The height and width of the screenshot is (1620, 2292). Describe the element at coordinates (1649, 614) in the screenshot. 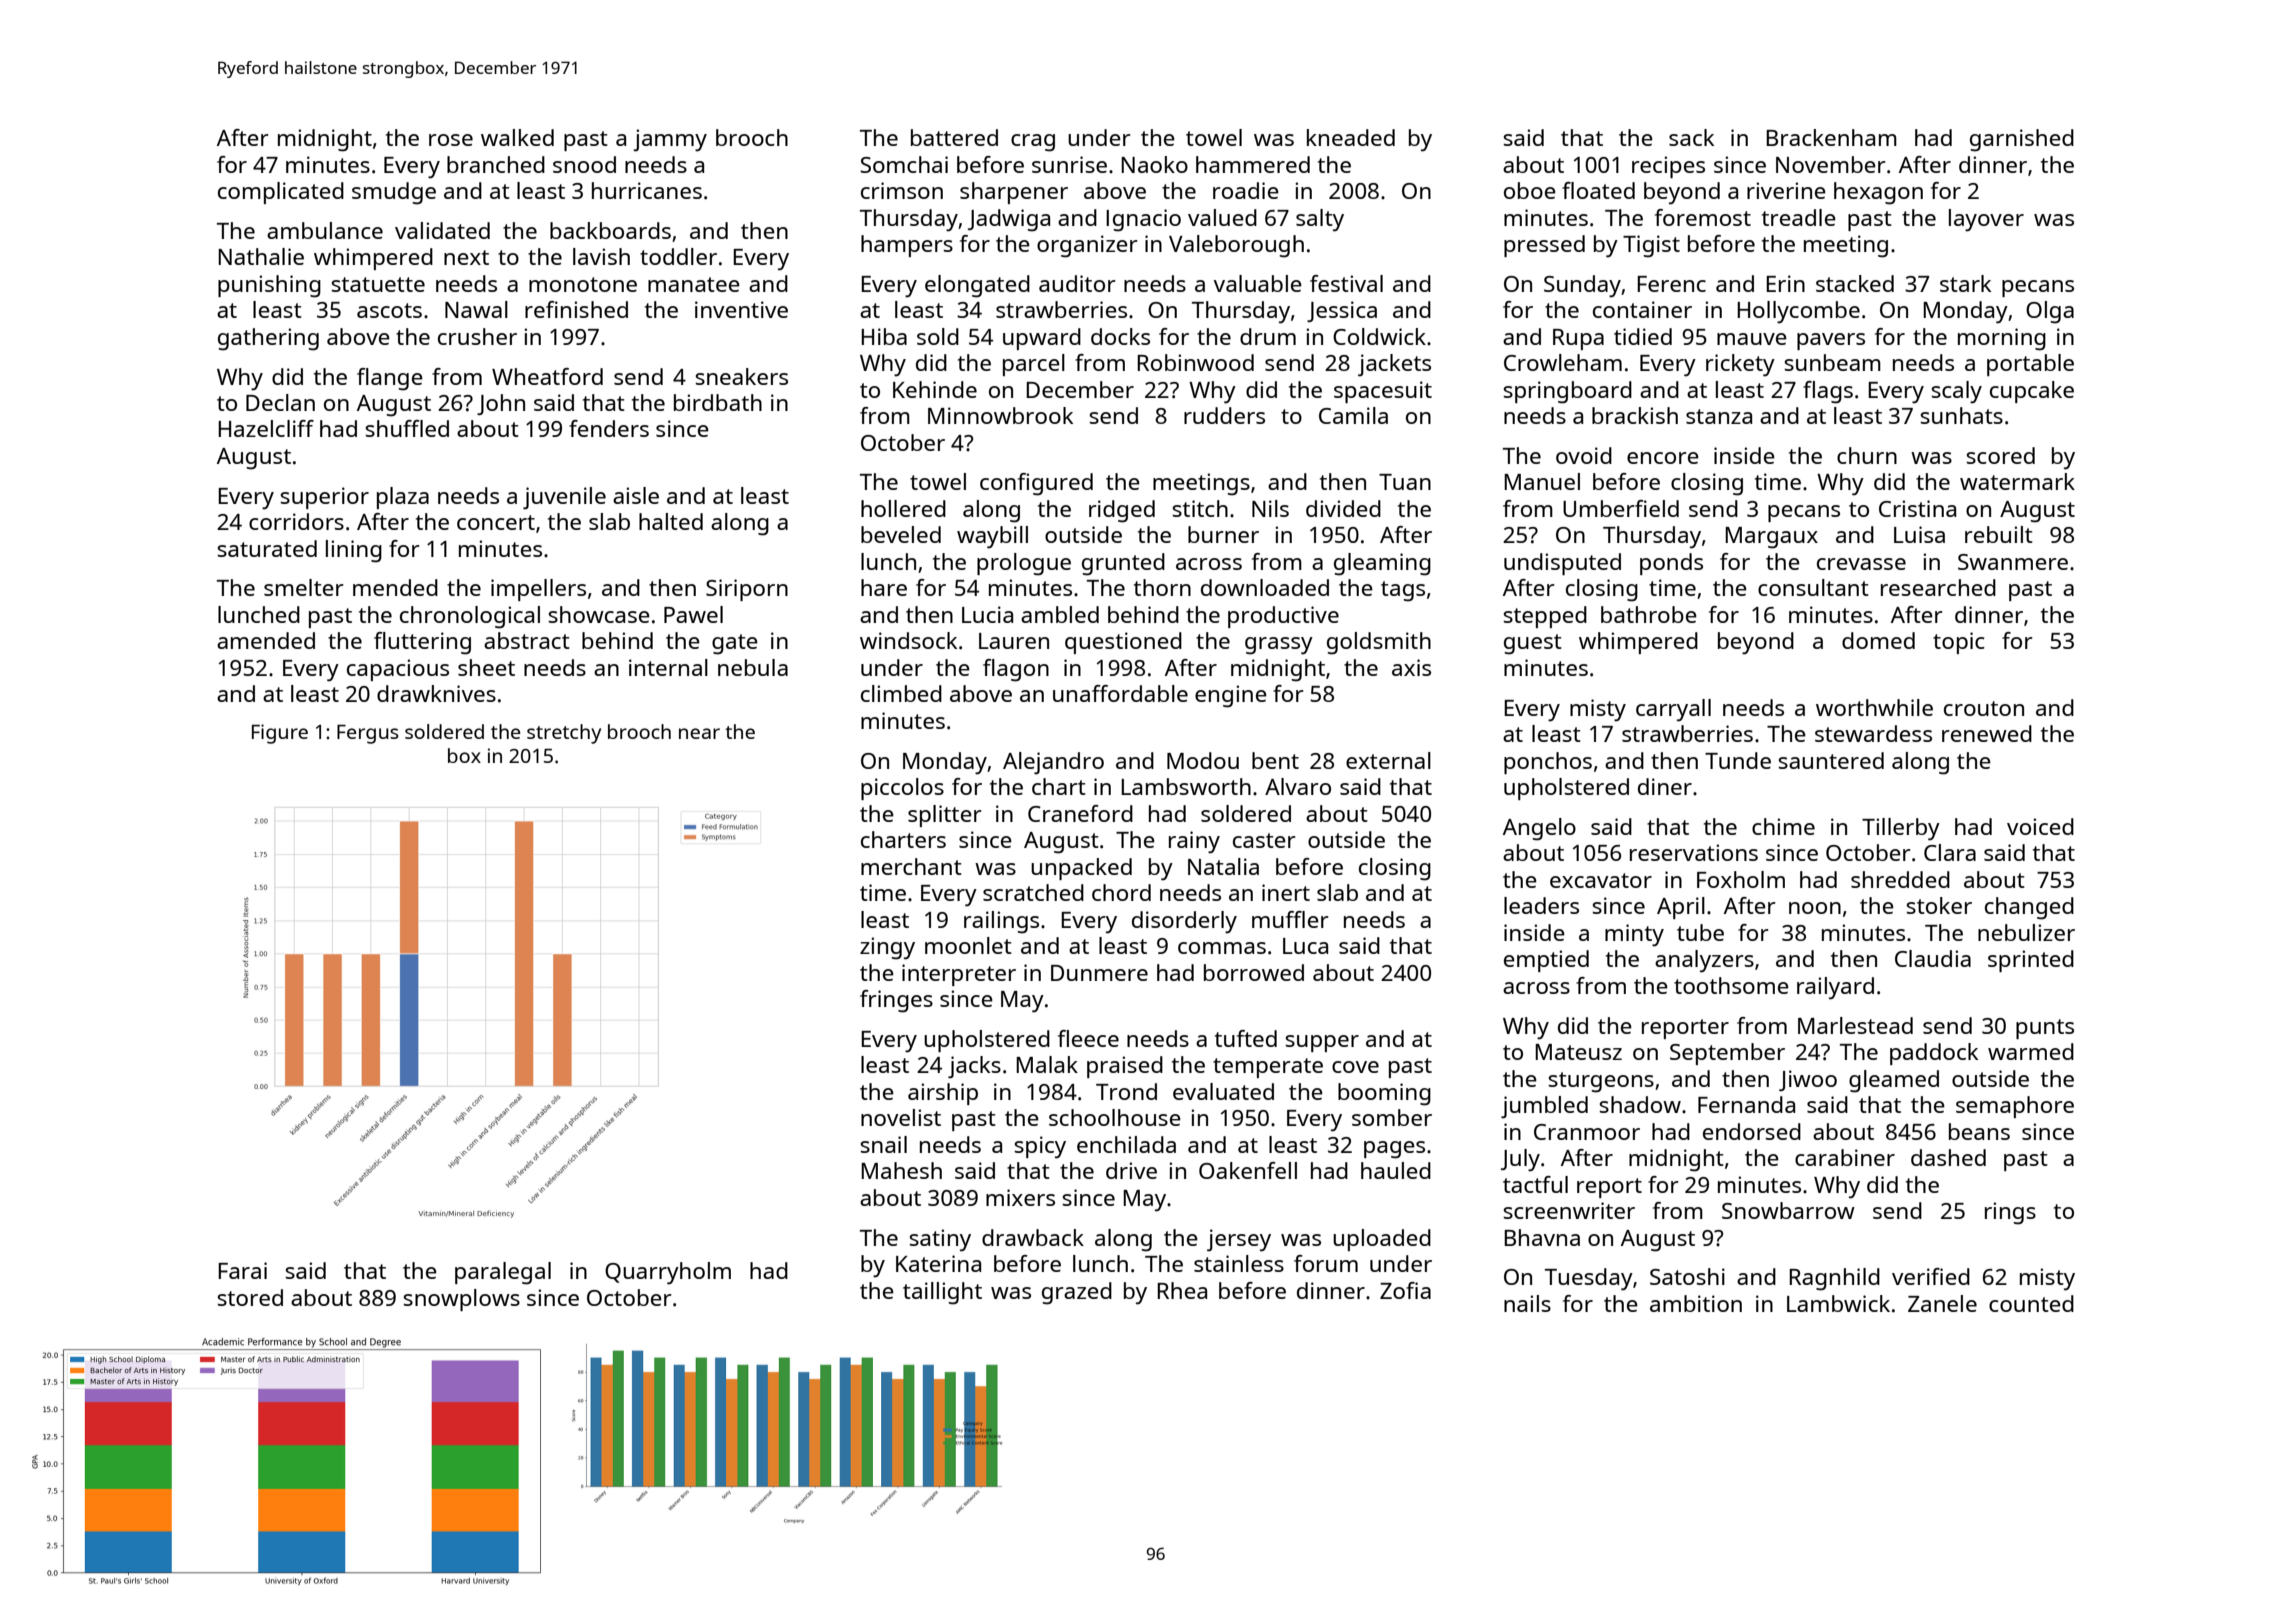

I see `bathrobe` at that location.
